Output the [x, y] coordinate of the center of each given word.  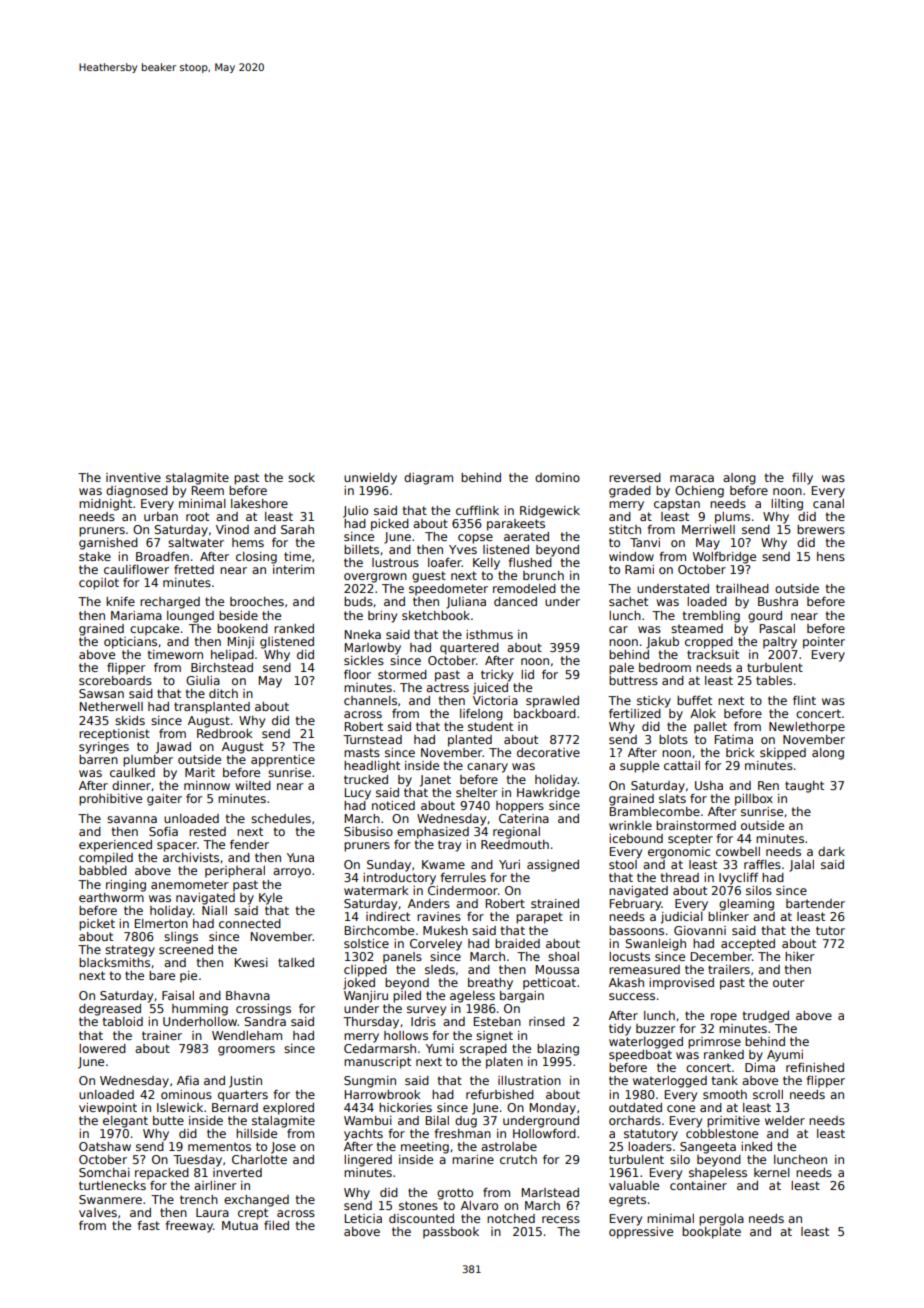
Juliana [466, 603]
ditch [223, 693]
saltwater [196, 542]
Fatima [734, 739]
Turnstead [372, 739]
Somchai [104, 1172]
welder [785, 1120]
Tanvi [645, 542]
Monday [553, 1109]
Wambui [368, 1120]
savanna [132, 819]
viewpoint [108, 1109]
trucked [366, 779]
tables [774, 680]
